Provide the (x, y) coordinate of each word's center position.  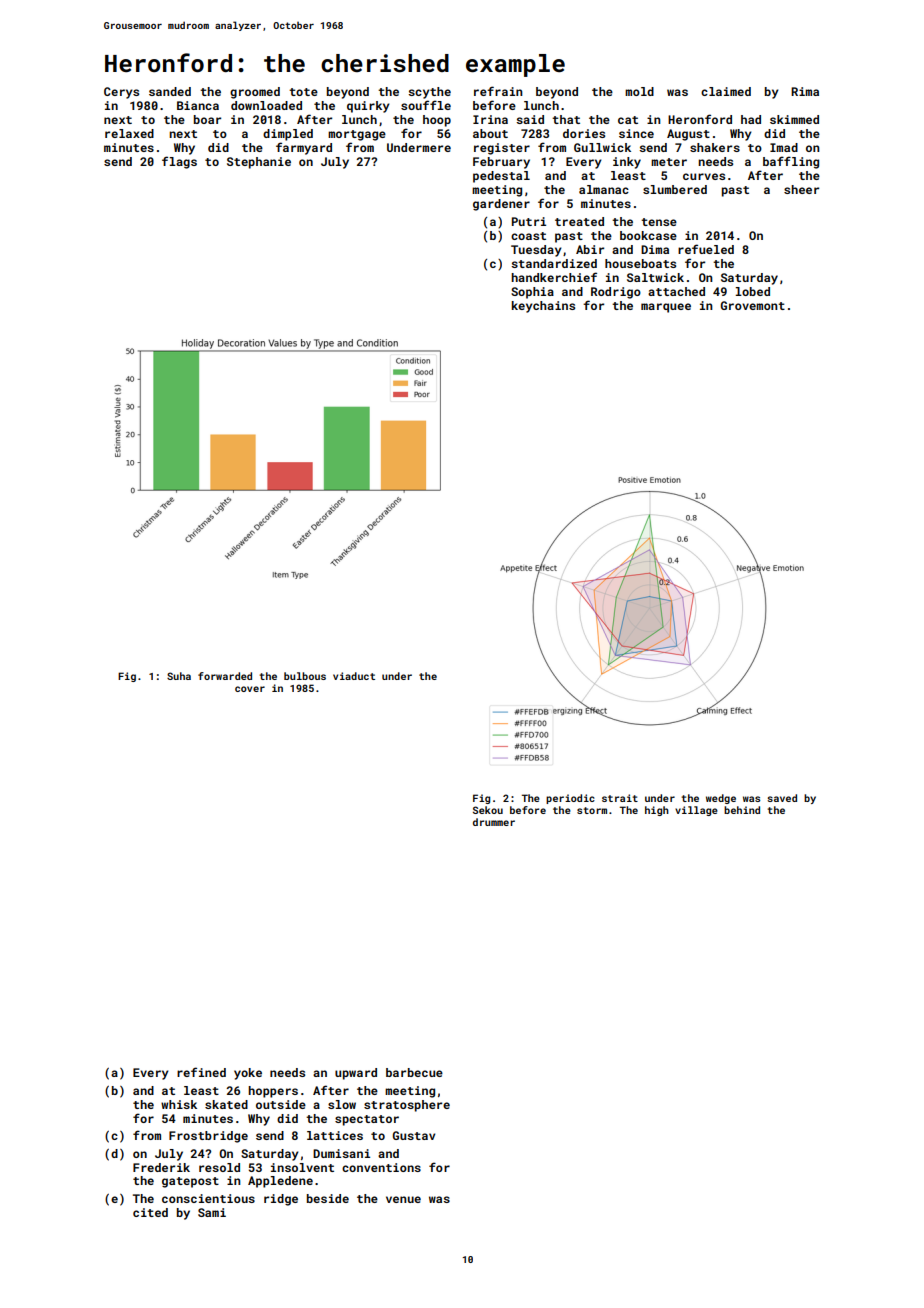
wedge (721, 799)
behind (742, 810)
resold (219, 1167)
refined (201, 1072)
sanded (170, 91)
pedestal (501, 177)
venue (403, 1199)
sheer (801, 189)
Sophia (532, 293)
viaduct (354, 676)
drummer (494, 822)
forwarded (225, 676)
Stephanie (259, 163)
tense (659, 222)
